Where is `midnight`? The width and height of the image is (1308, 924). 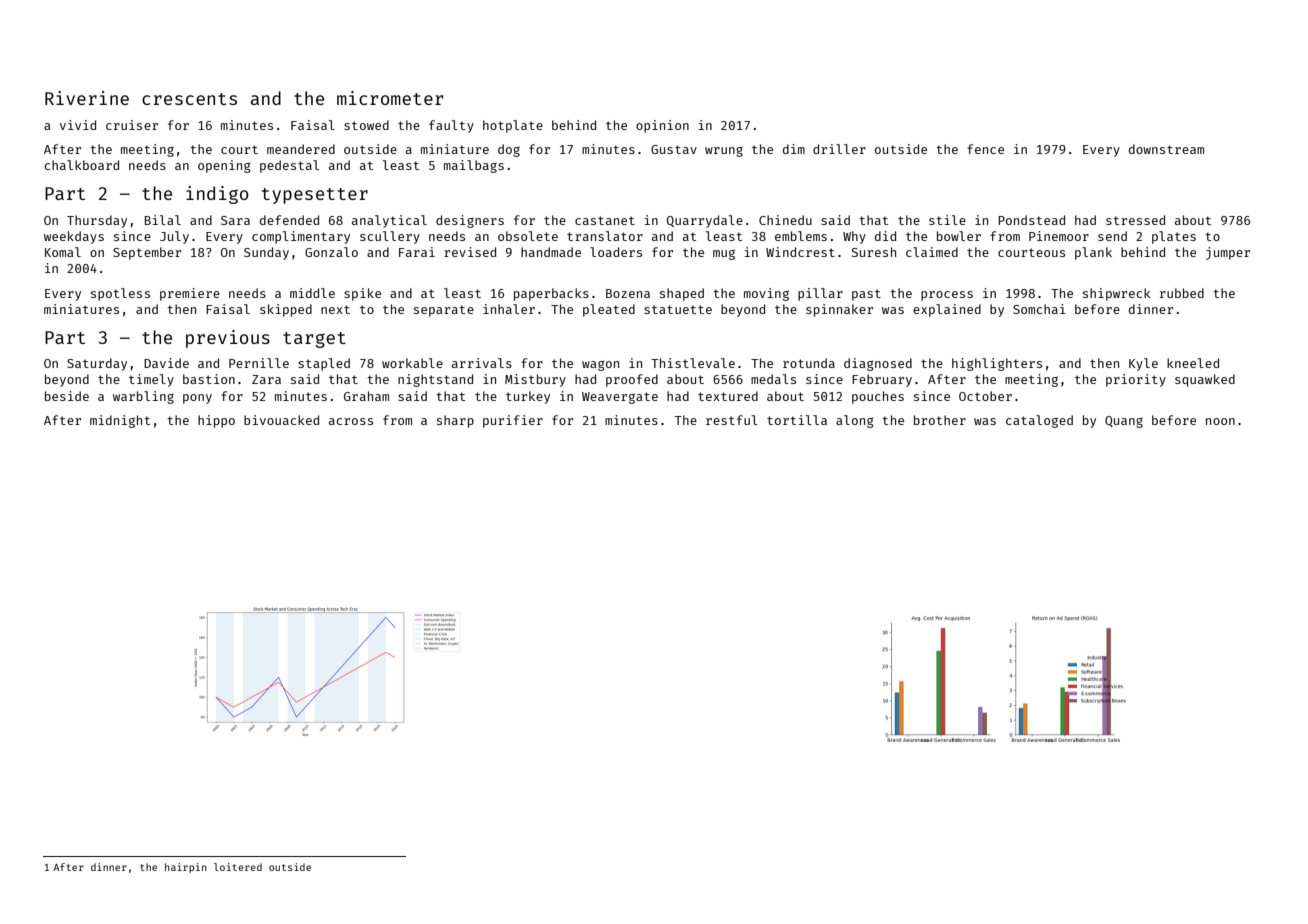
midnight is located at coordinates (120, 421).
